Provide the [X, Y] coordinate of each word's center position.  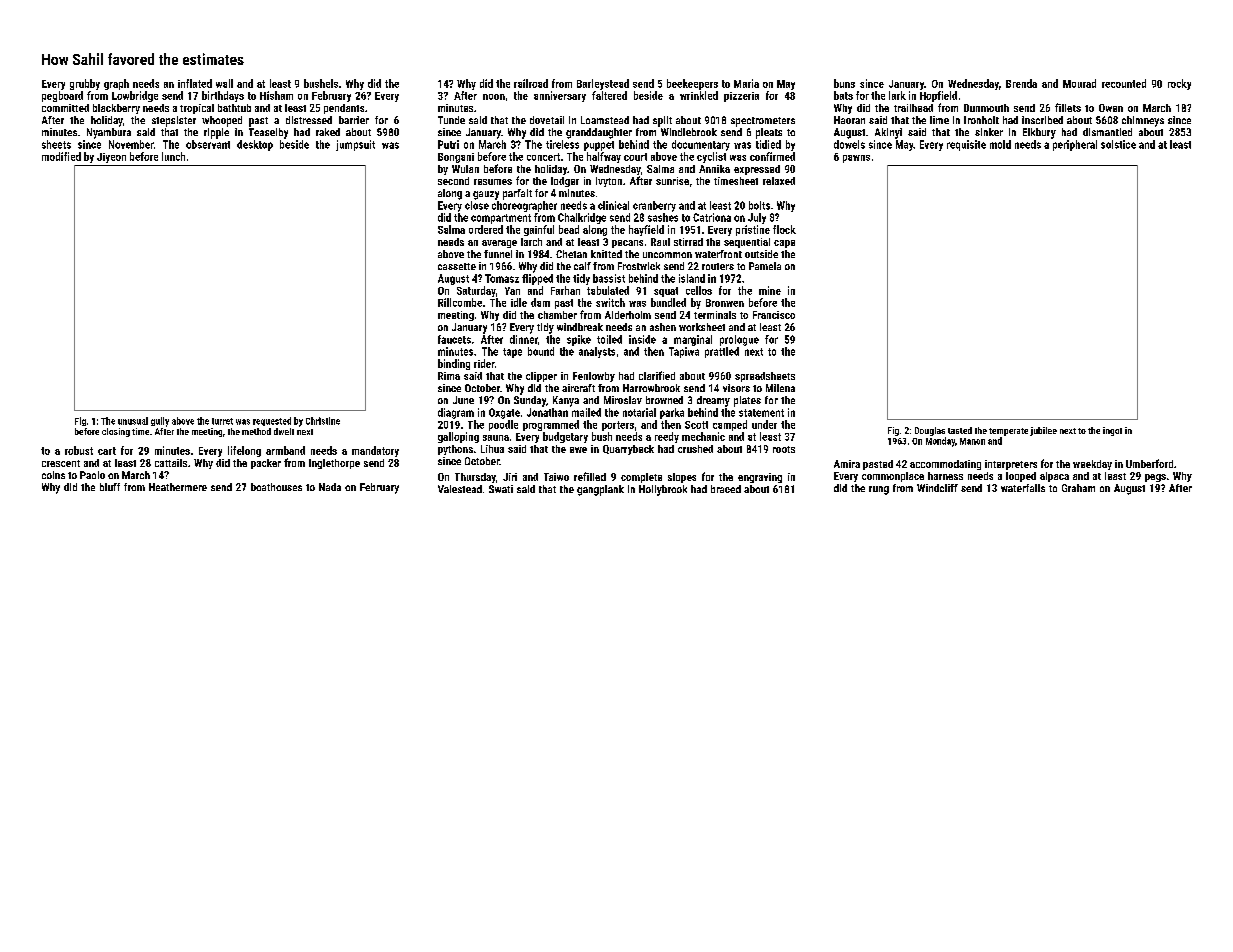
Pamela [765, 266]
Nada [330, 487]
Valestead [460, 489]
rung [879, 490]
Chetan [571, 254]
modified [61, 156]
